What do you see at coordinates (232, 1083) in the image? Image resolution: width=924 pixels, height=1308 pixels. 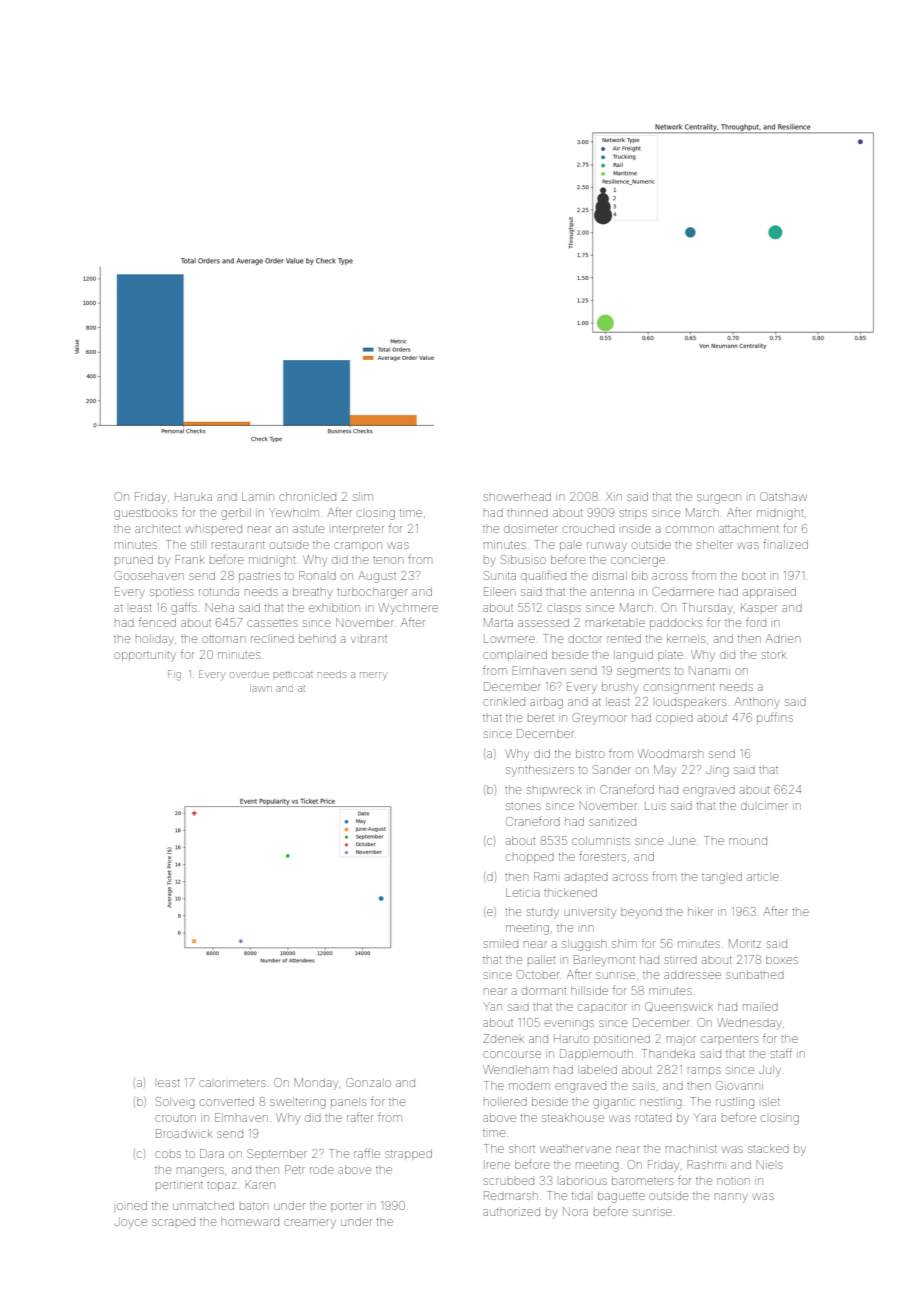 I see `calorimeters` at bounding box center [232, 1083].
